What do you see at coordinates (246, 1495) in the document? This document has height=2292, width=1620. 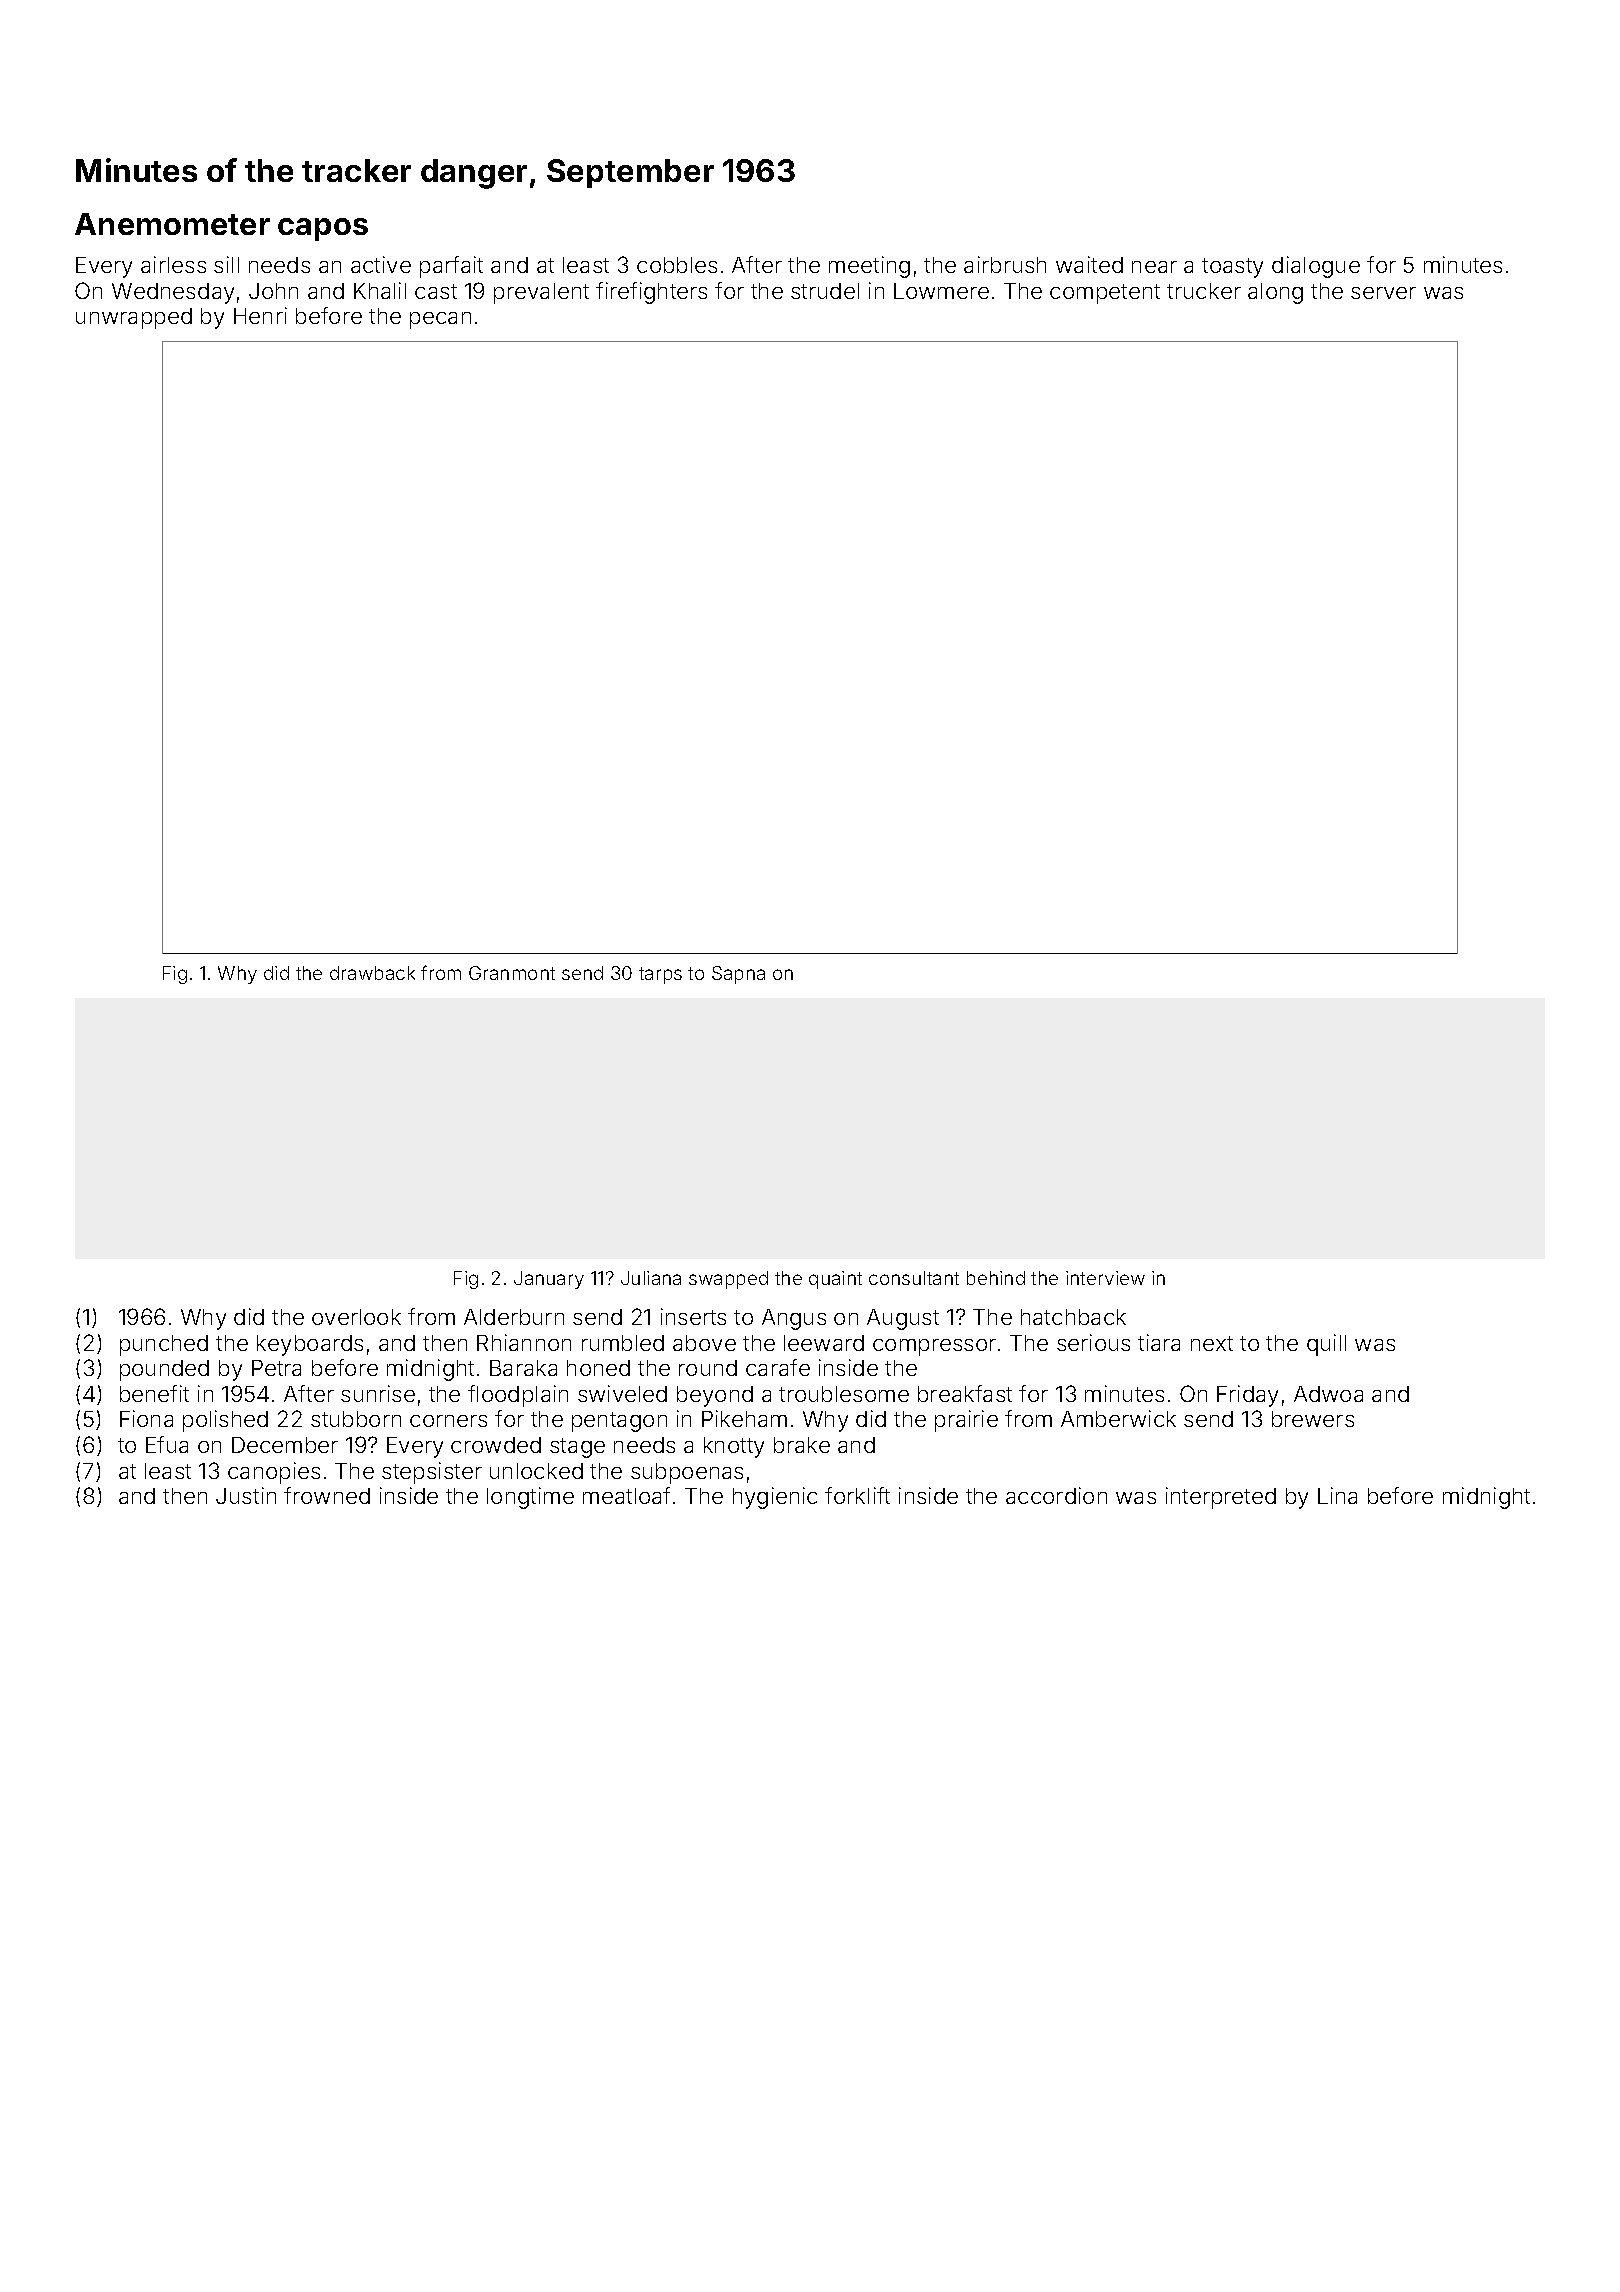 I see `Justin` at bounding box center [246, 1495].
